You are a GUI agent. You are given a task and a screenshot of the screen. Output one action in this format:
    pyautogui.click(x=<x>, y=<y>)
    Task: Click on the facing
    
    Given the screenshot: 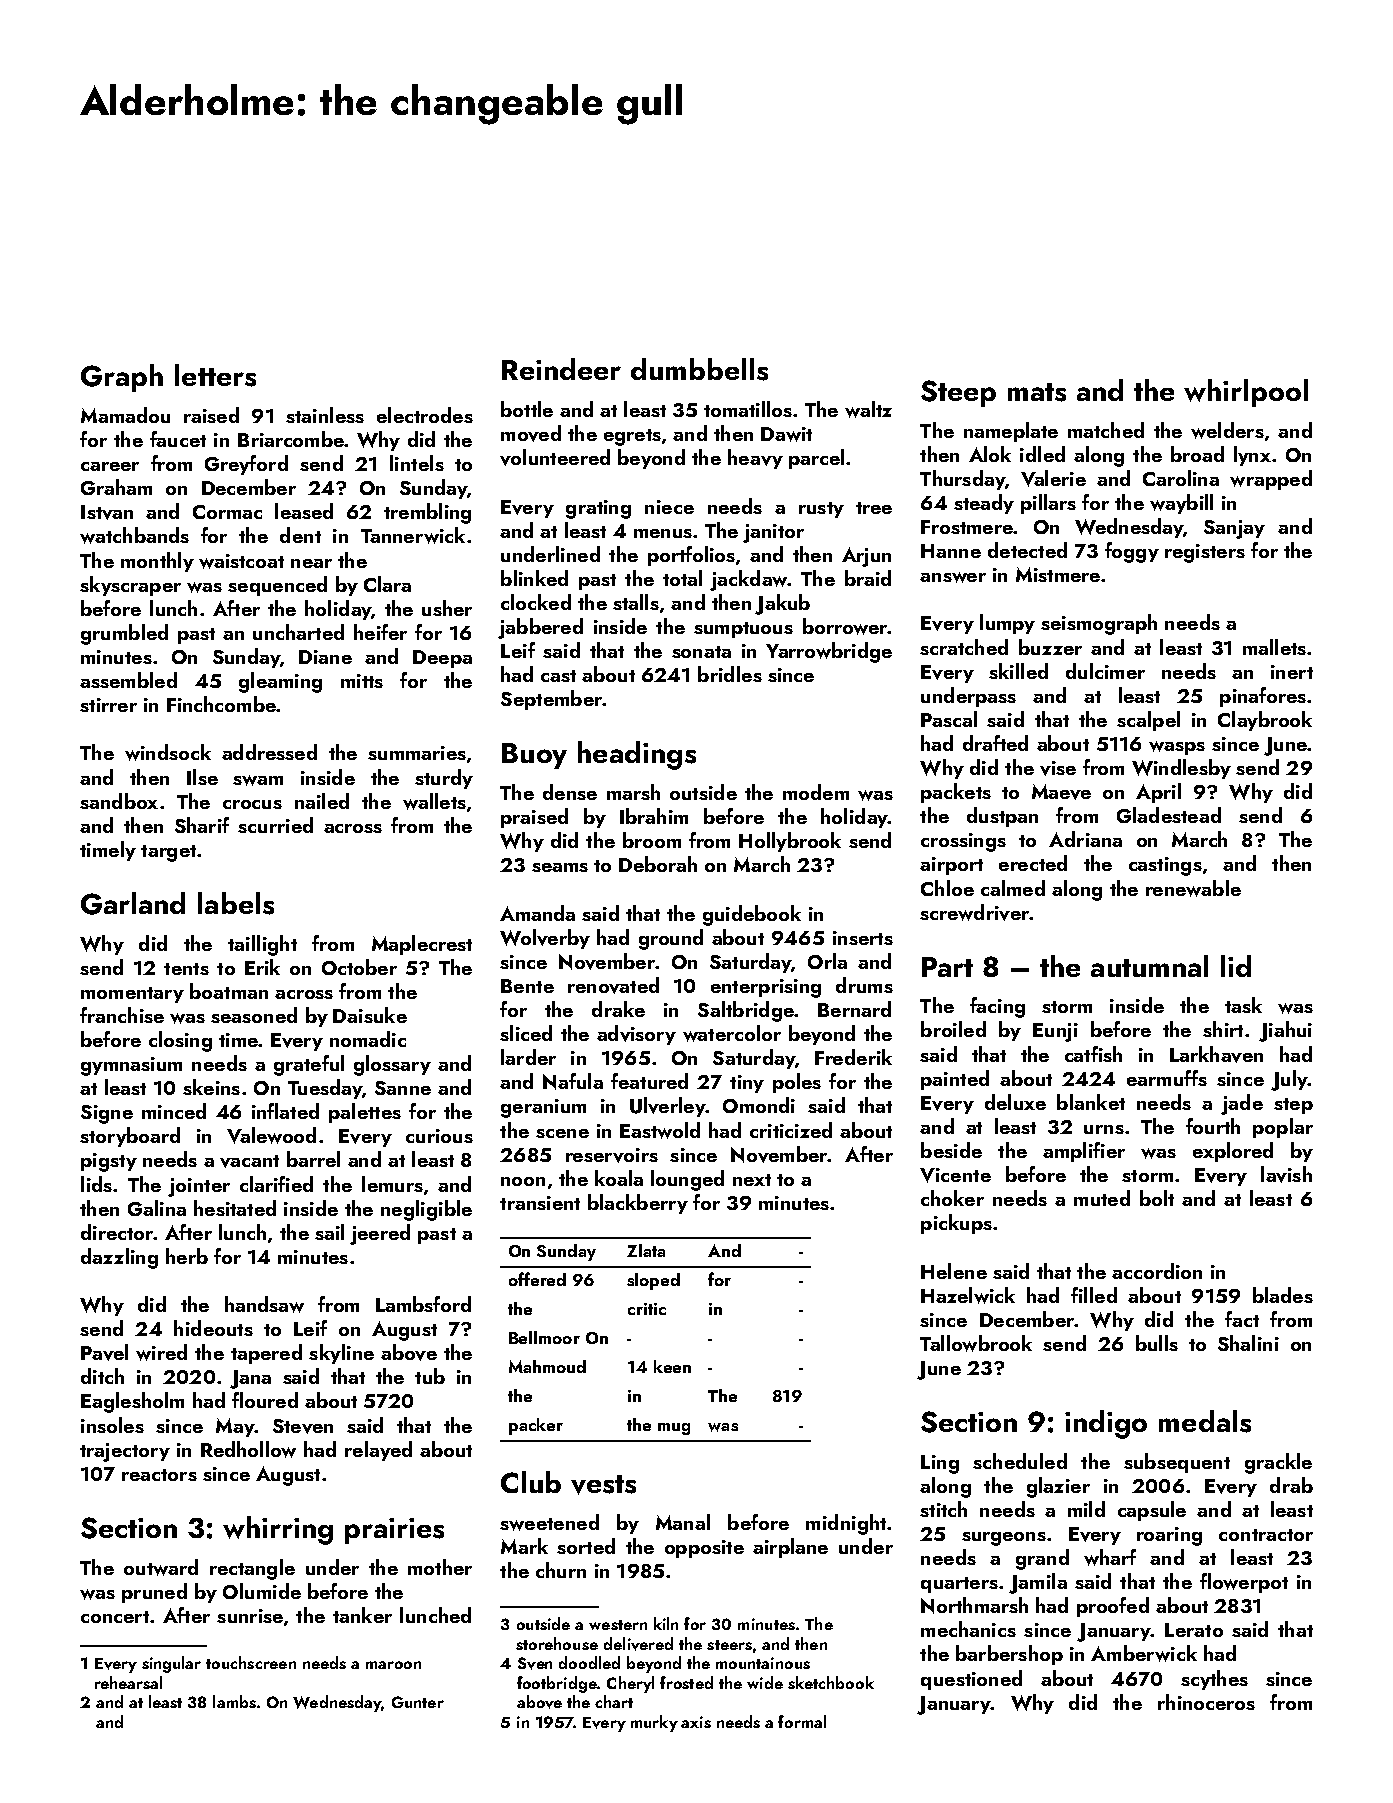 What is the action you would take?
    pyautogui.click(x=997, y=1007)
